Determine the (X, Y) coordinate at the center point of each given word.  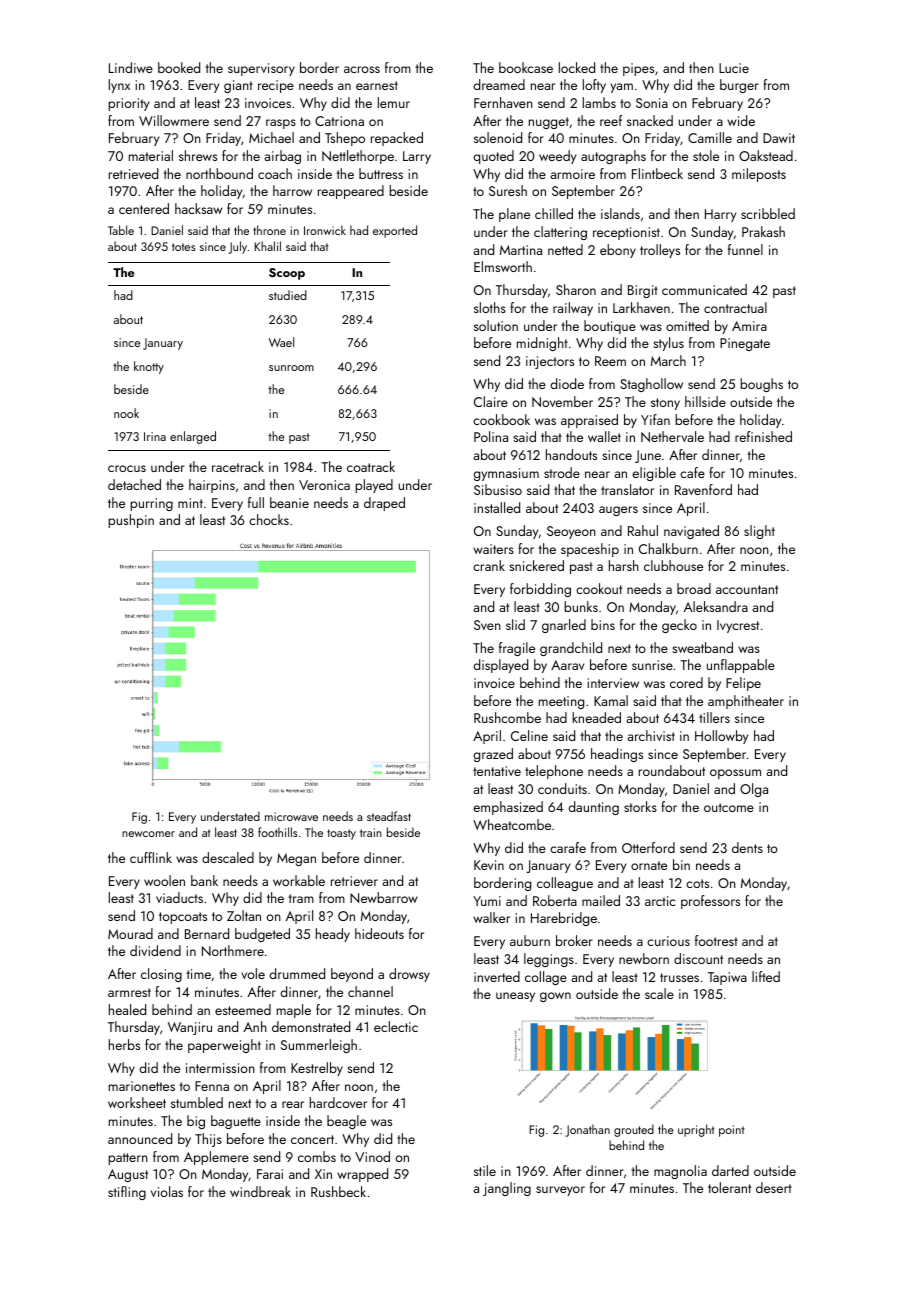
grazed (493, 755)
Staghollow (651, 385)
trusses (679, 977)
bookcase (526, 67)
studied (288, 295)
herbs (124, 1044)
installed (497, 507)
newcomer (148, 834)
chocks (269, 519)
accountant (747, 589)
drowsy (409, 975)
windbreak (260, 1191)
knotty (149, 367)
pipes (638, 69)
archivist (651, 735)
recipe (276, 86)
